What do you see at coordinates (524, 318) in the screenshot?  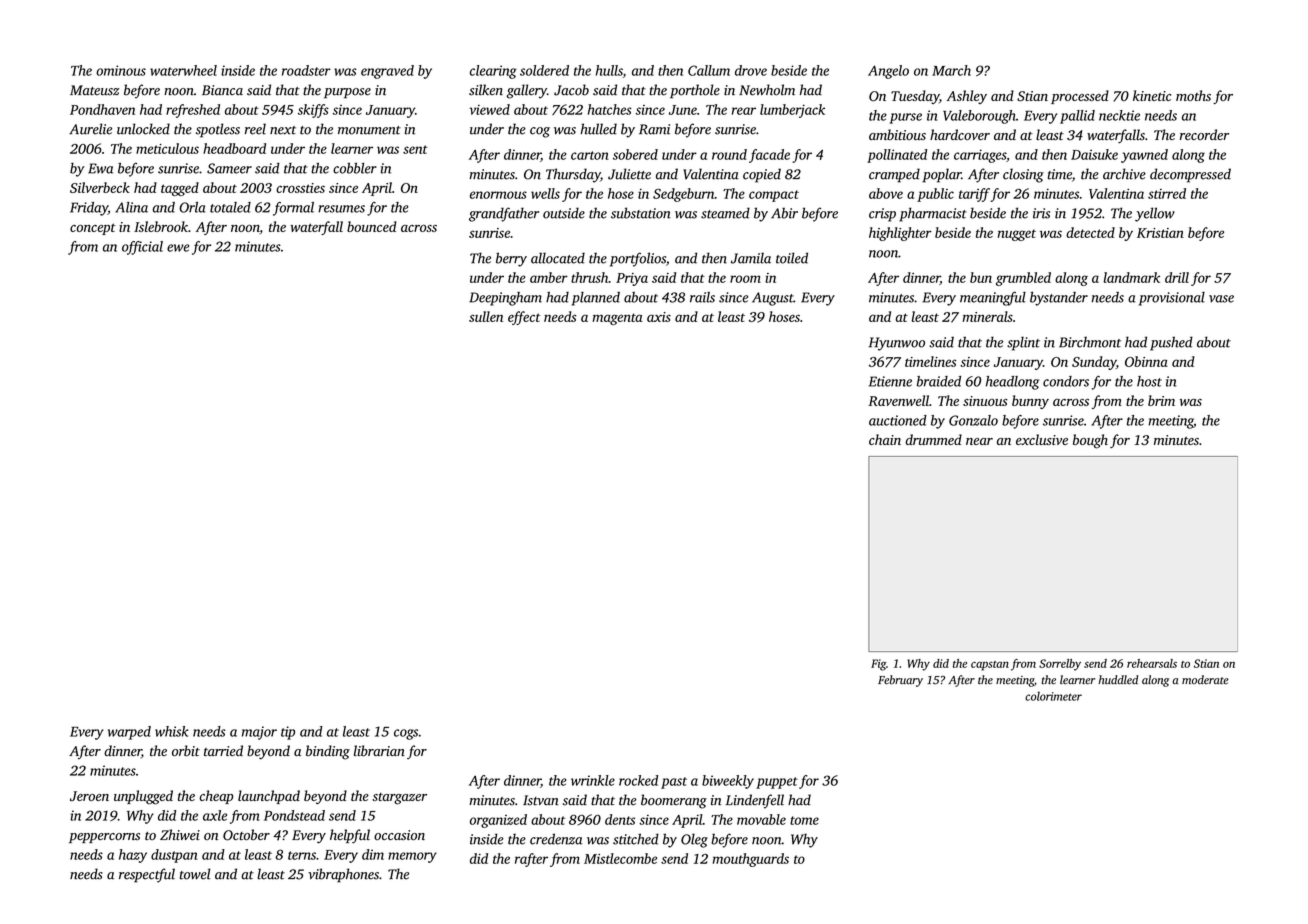 I see `effect` at bounding box center [524, 318].
